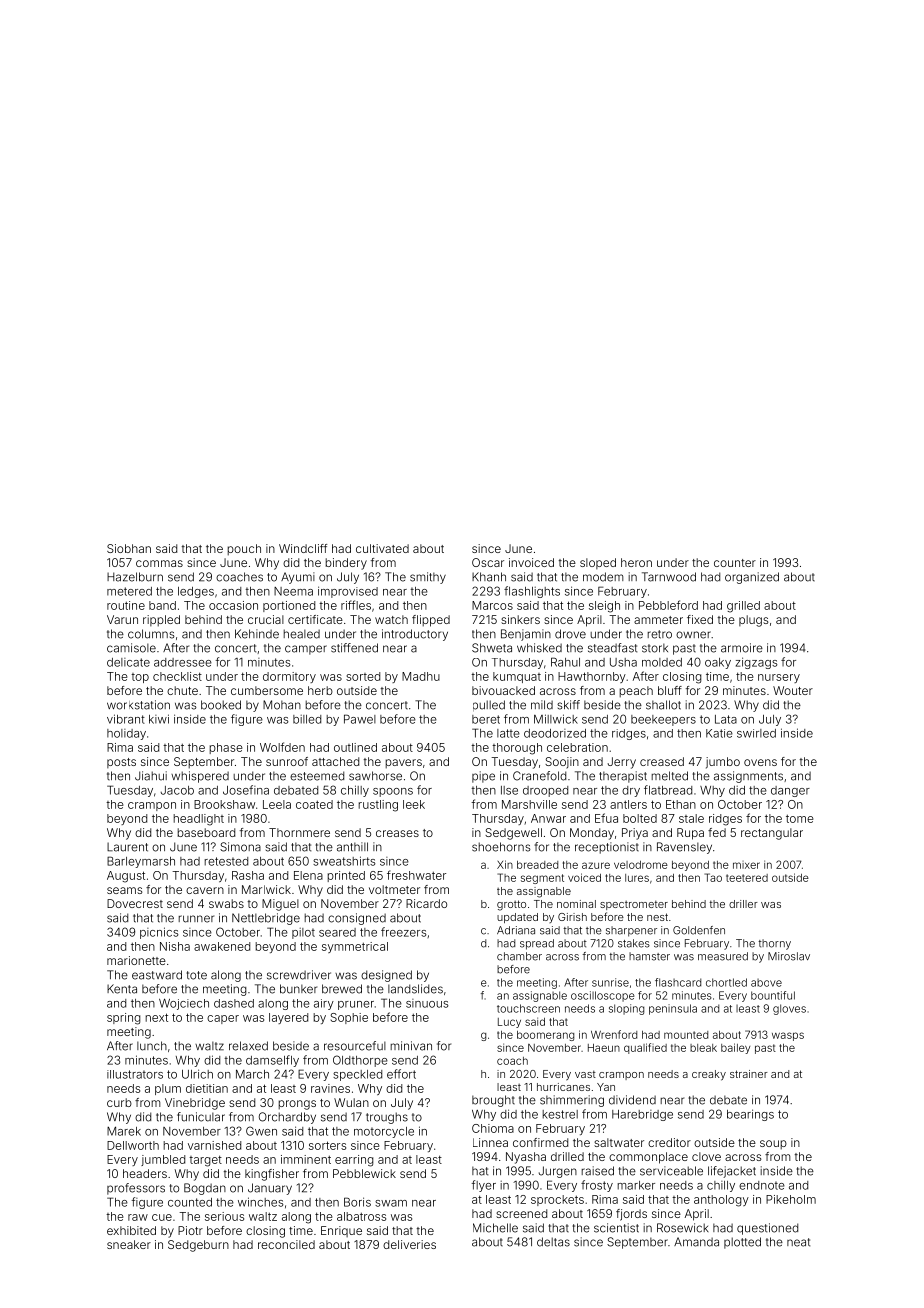  Describe the element at coordinates (159, 933) in the screenshot. I see `picnics` at that location.
